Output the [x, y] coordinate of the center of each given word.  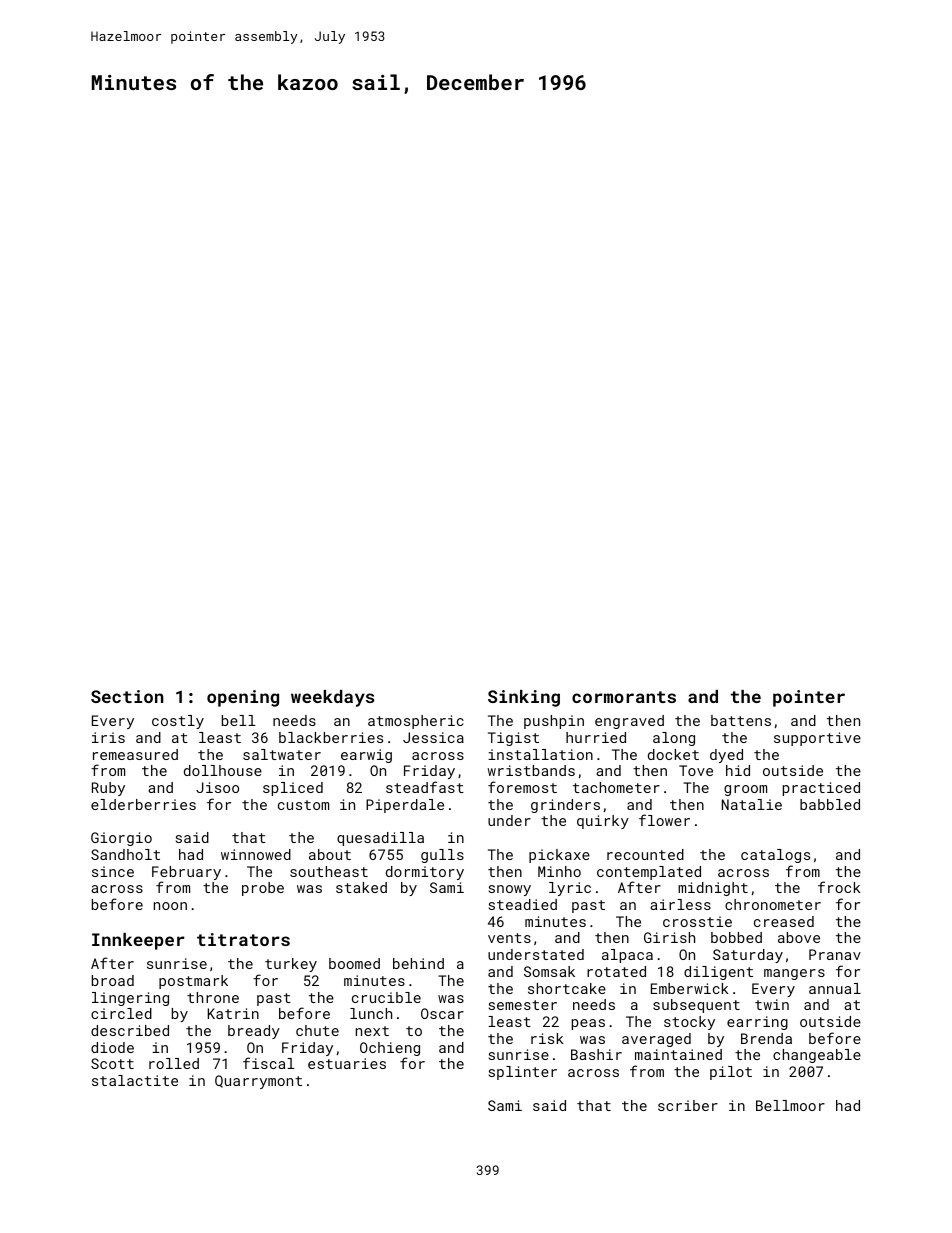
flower [664, 820]
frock [839, 887]
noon [170, 906]
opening [243, 698]
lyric [570, 889]
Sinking [524, 698]
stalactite [135, 1080]
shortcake [567, 988]
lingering [130, 999]
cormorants [624, 697]
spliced [293, 789]
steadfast [425, 787]
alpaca [627, 956]
